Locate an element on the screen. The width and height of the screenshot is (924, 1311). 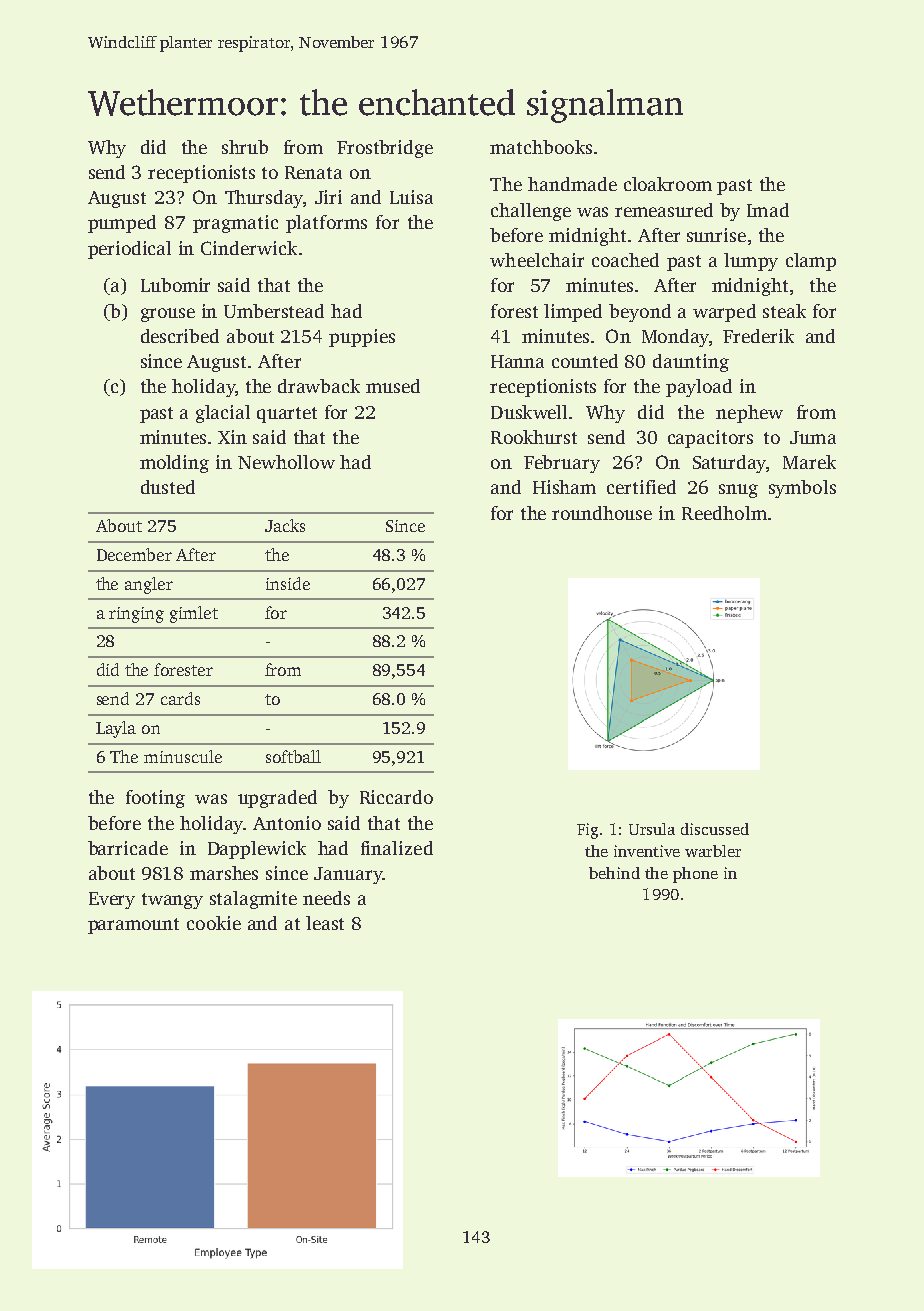
softball is located at coordinates (293, 756).
